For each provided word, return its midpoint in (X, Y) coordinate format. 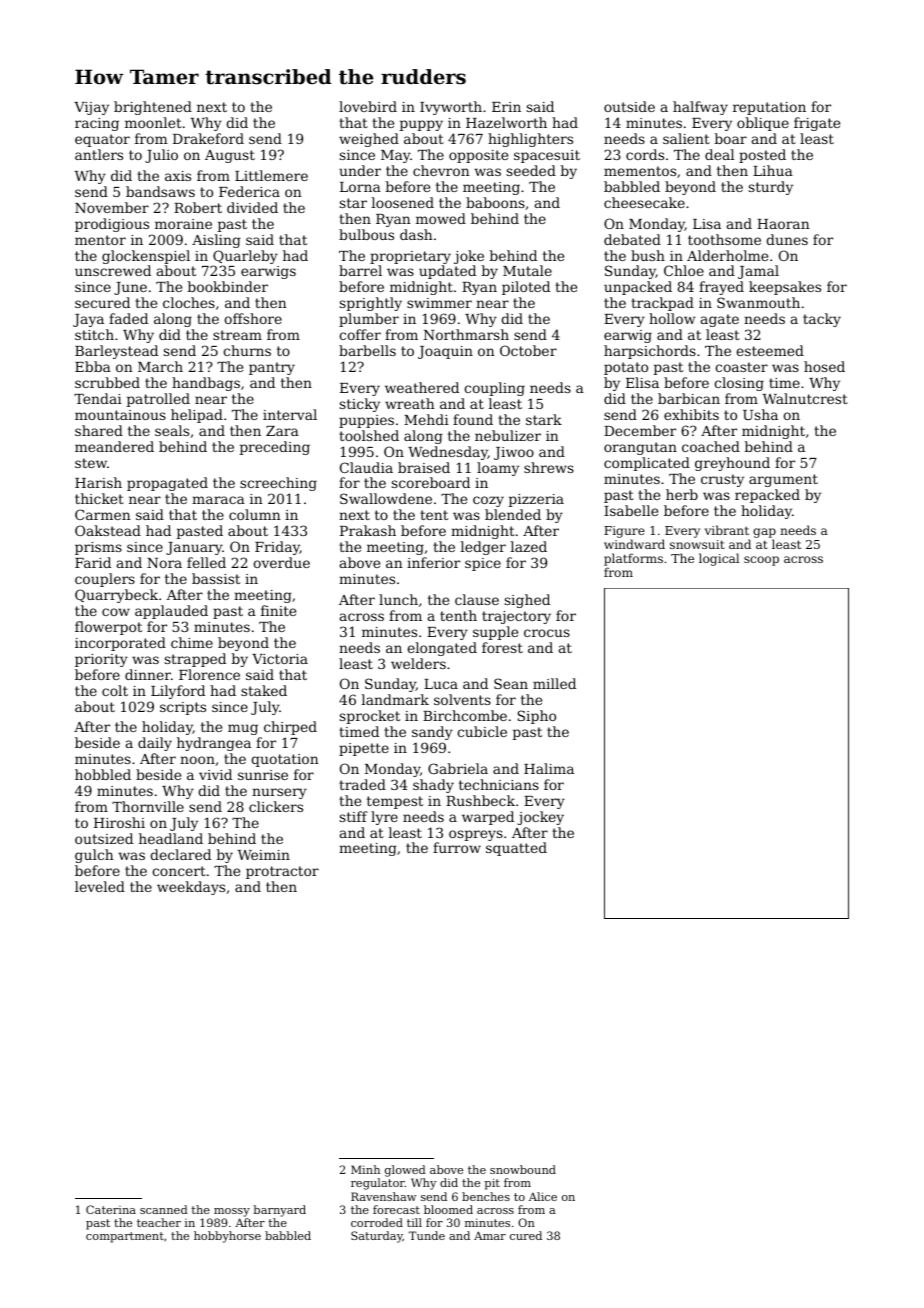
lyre (384, 818)
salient (686, 138)
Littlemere (271, 175)
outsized (104, 838)
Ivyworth (451, 108)
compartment (125, 1237)
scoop (761, 561)
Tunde (427, 1235)
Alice (543, 1196)
